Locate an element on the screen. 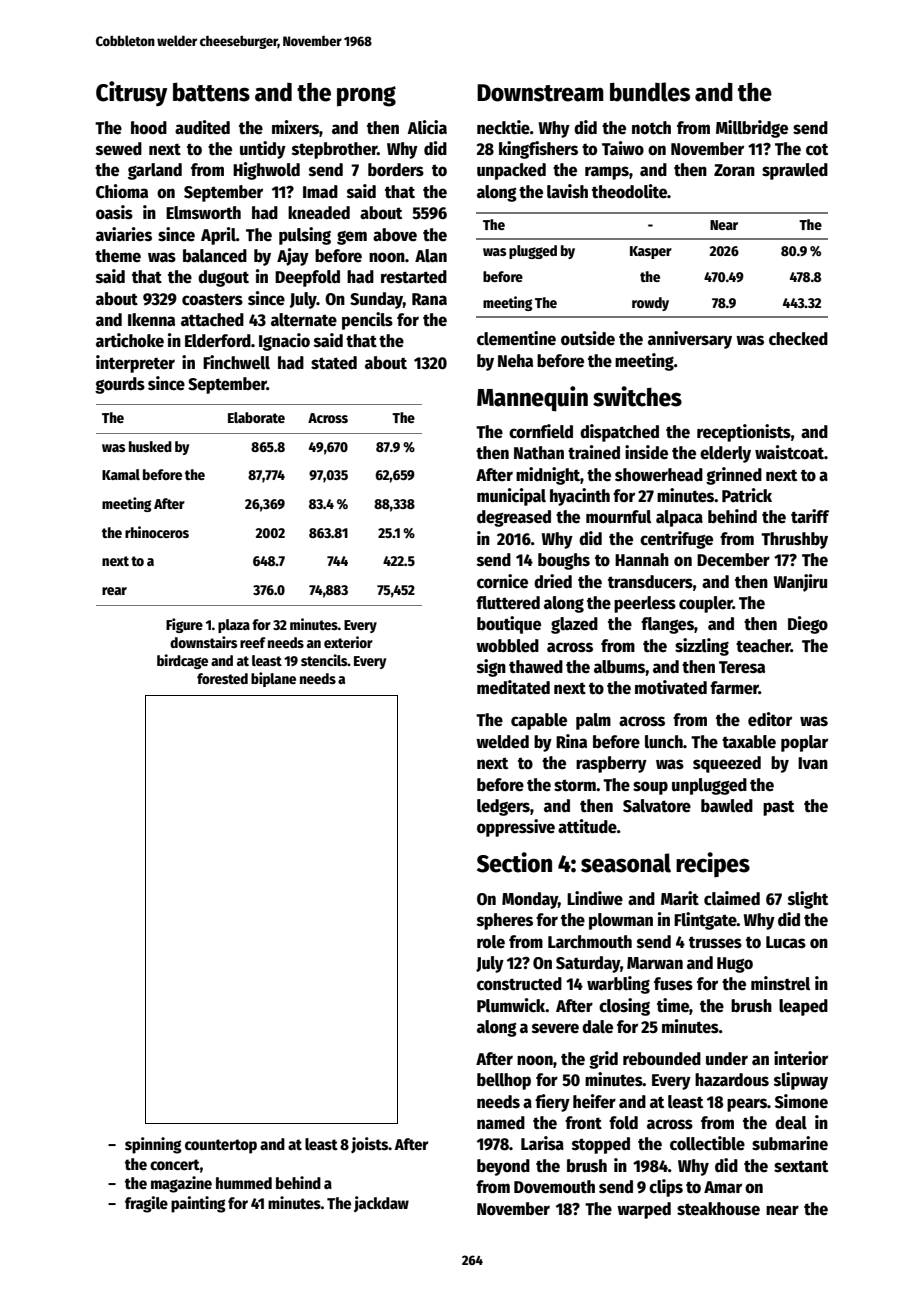 This screenshot has height=1308, width=924. thawed is located at coordinates (536, 667).
